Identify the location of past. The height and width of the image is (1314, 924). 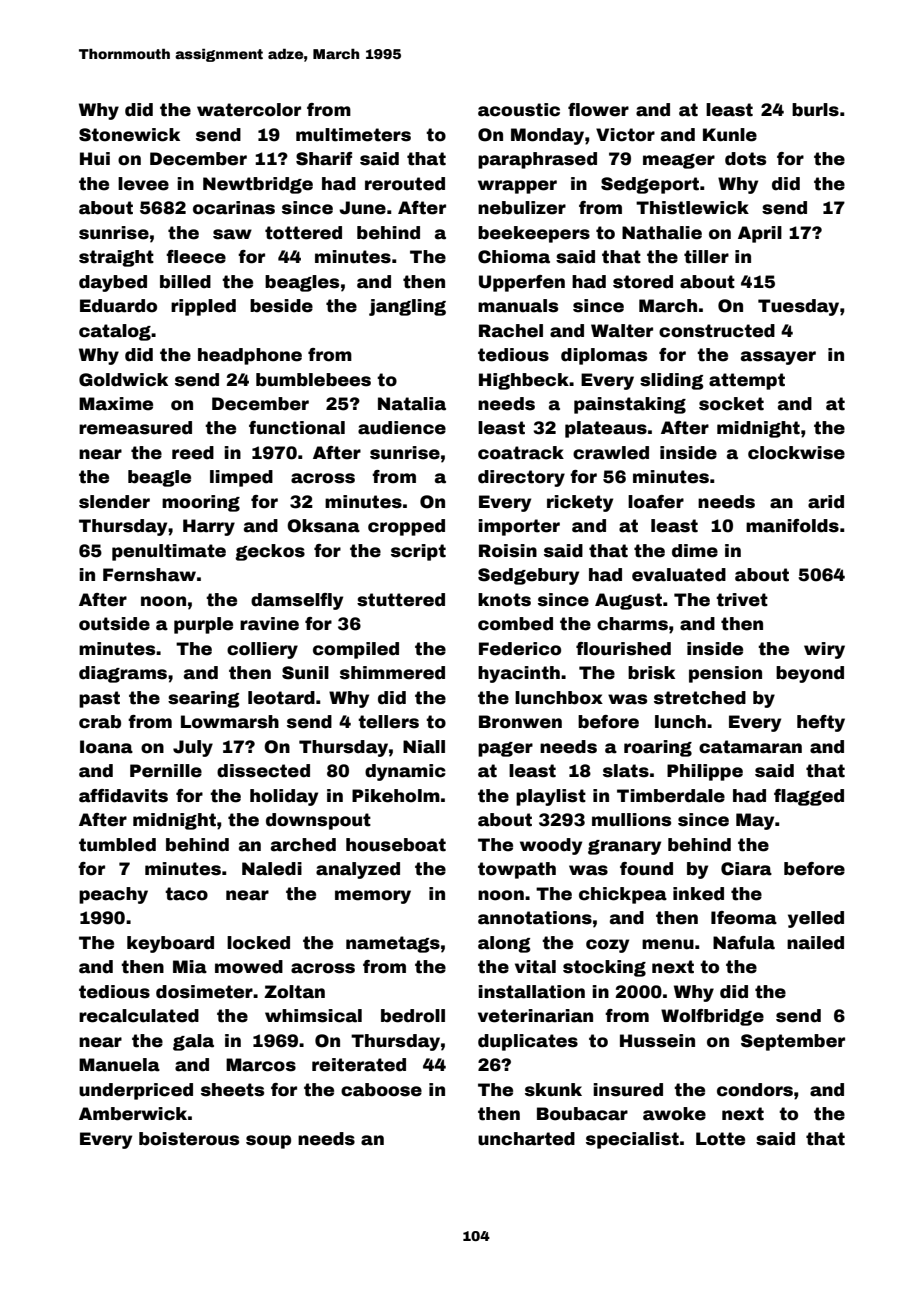
(99, 699).
